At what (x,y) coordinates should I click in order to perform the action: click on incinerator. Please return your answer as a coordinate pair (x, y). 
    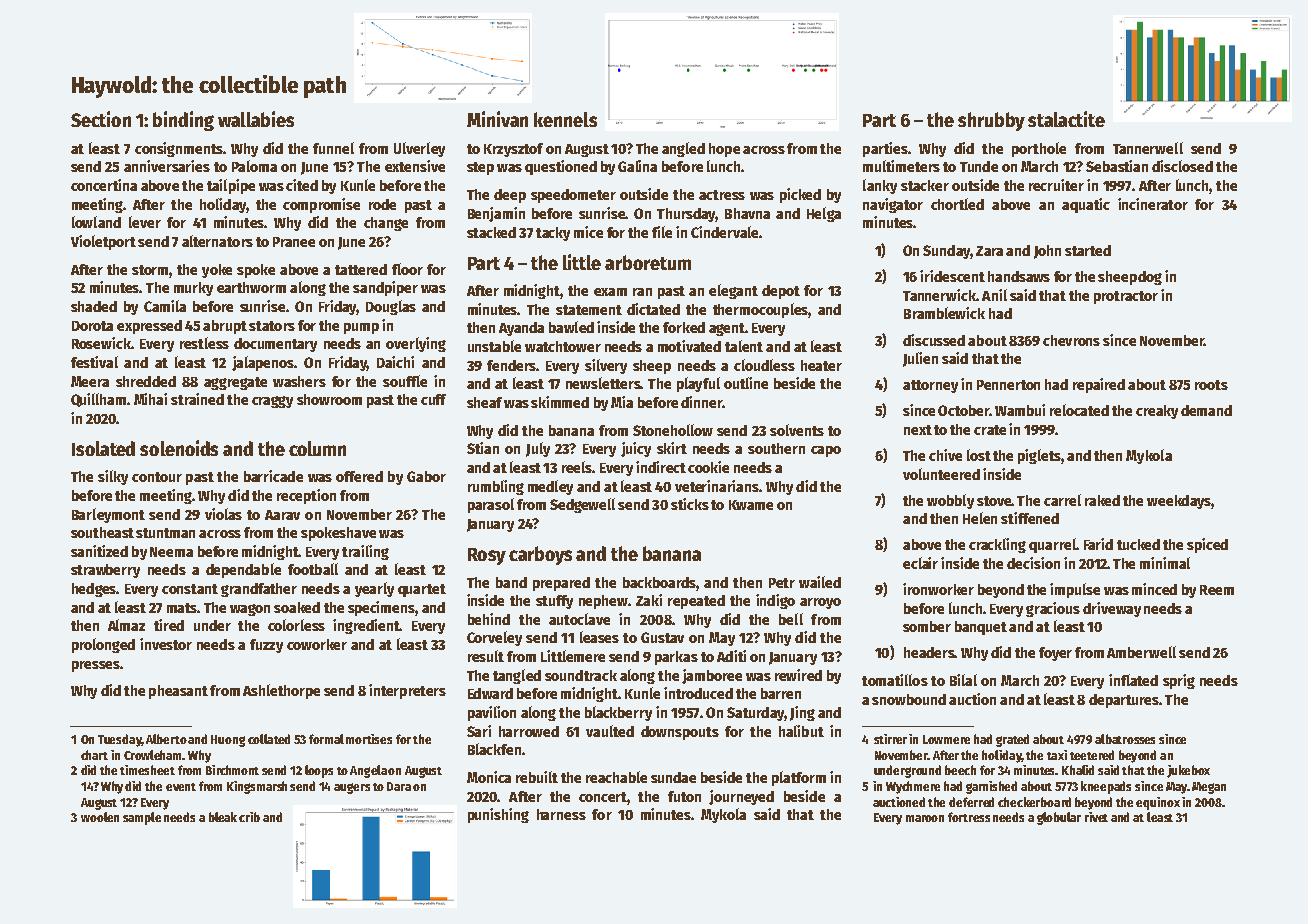
    Looking at the image, I should click on (1153, 204).
